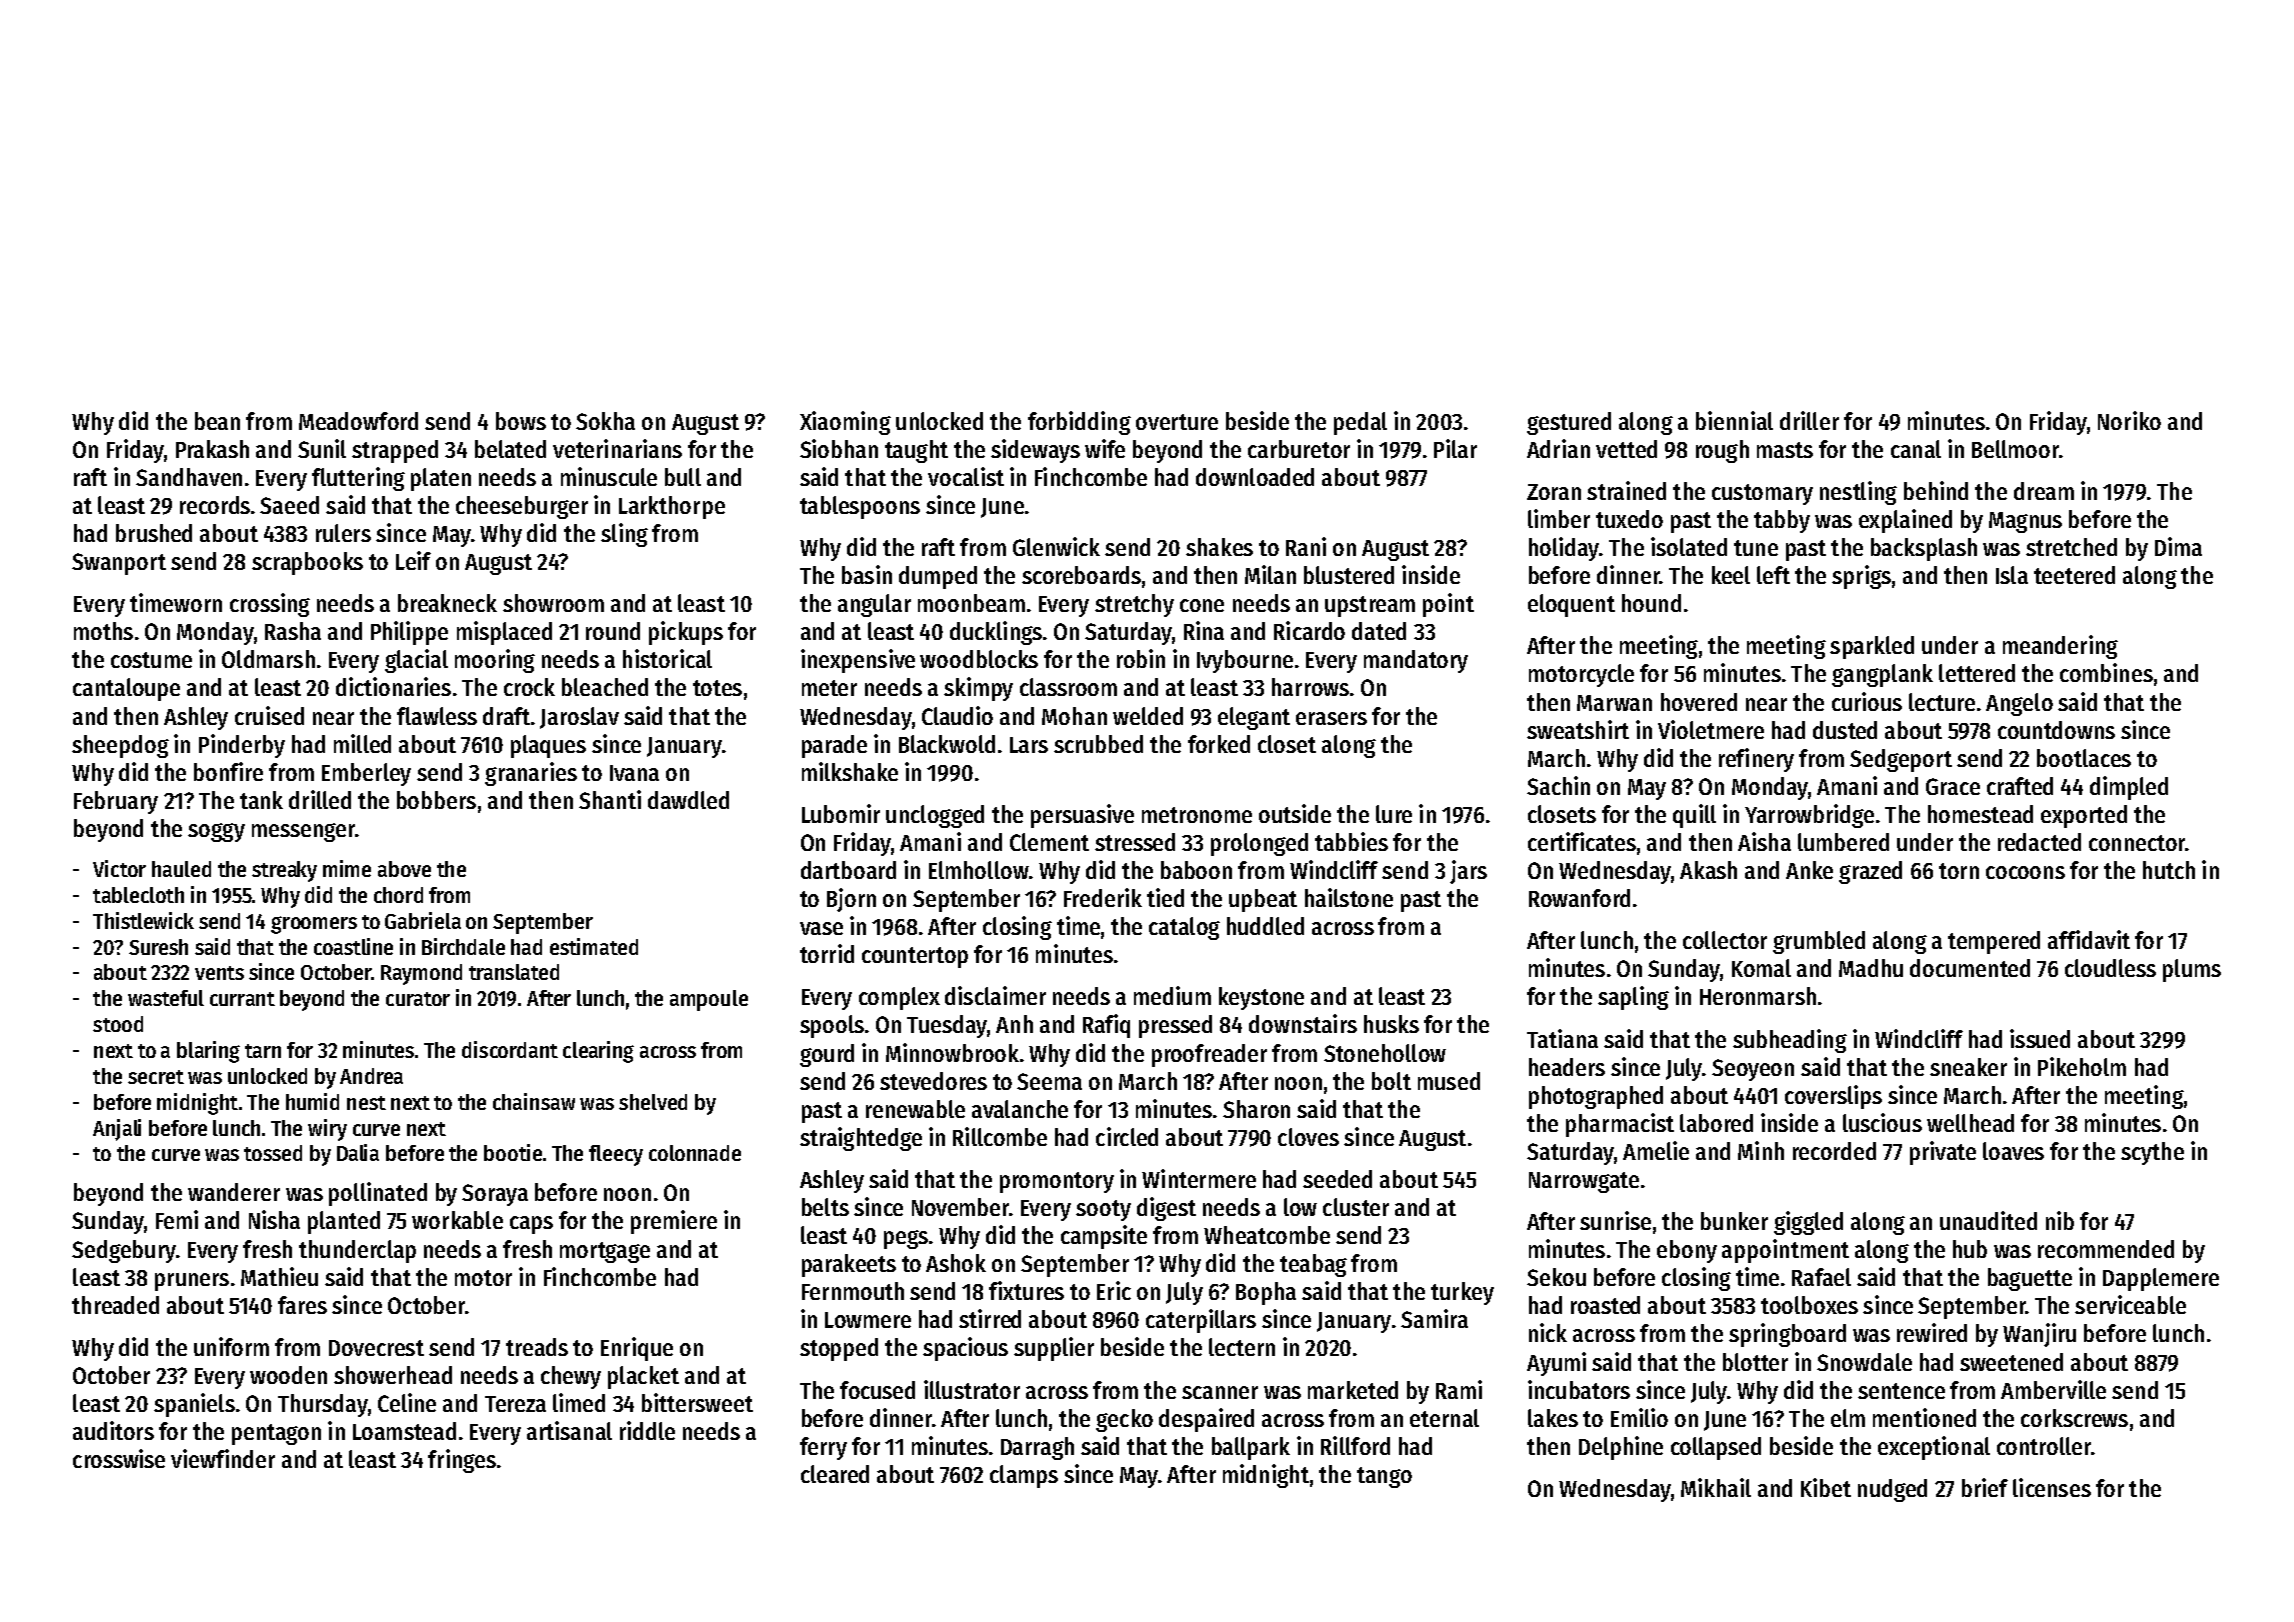 The image size is (2294, 1622). What do you see at coordinates (1079, 423) in the screenshot?
I see `forbidding` at bounding box center [1079, 423].
